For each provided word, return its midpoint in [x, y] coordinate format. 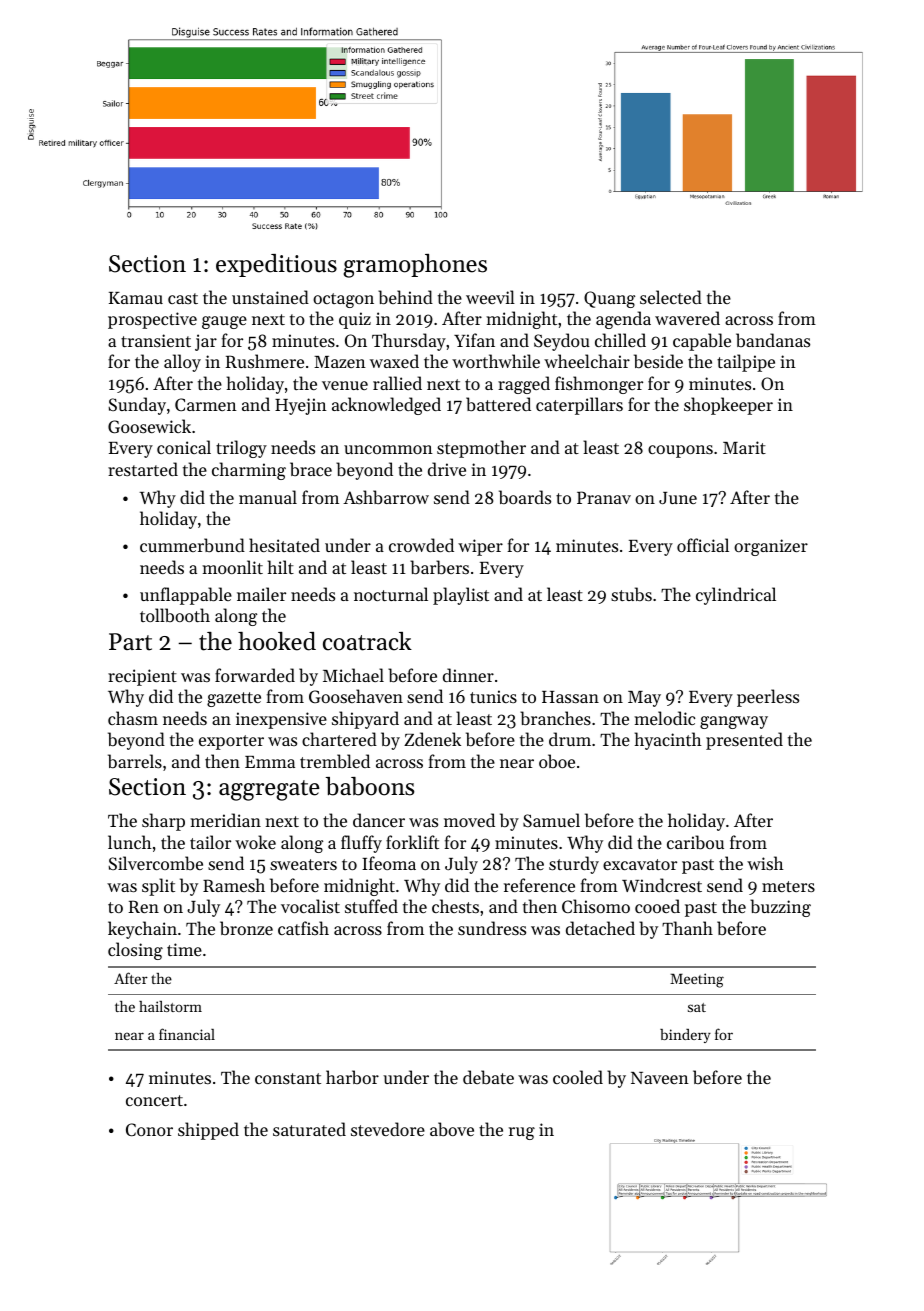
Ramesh [234, 885]
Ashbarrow [386, 497]
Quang [609, 299]
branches [555, 718]
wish [765, 863]
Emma [270, 762]
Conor [149, 1129]
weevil [490, 297]
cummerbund [192, 545]
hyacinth [668, 741]
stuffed [371, 906]
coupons [680, 451]
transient [156, 340]
